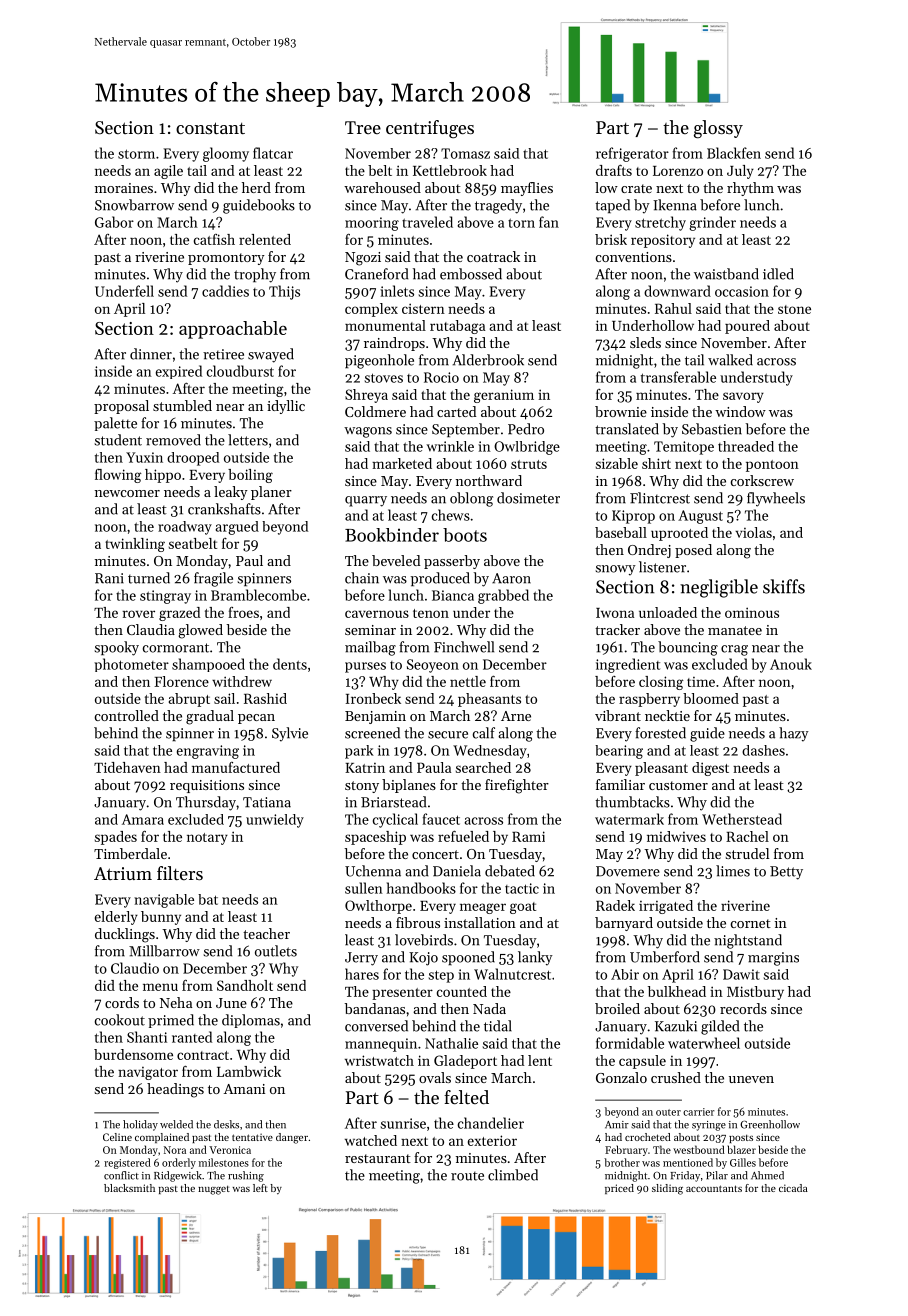 The width and height of the page is (908, 1316). What do you see at coordinates (258, 595) in the page?
I see `Bramblecombe` at bounding box center [258, 595].
